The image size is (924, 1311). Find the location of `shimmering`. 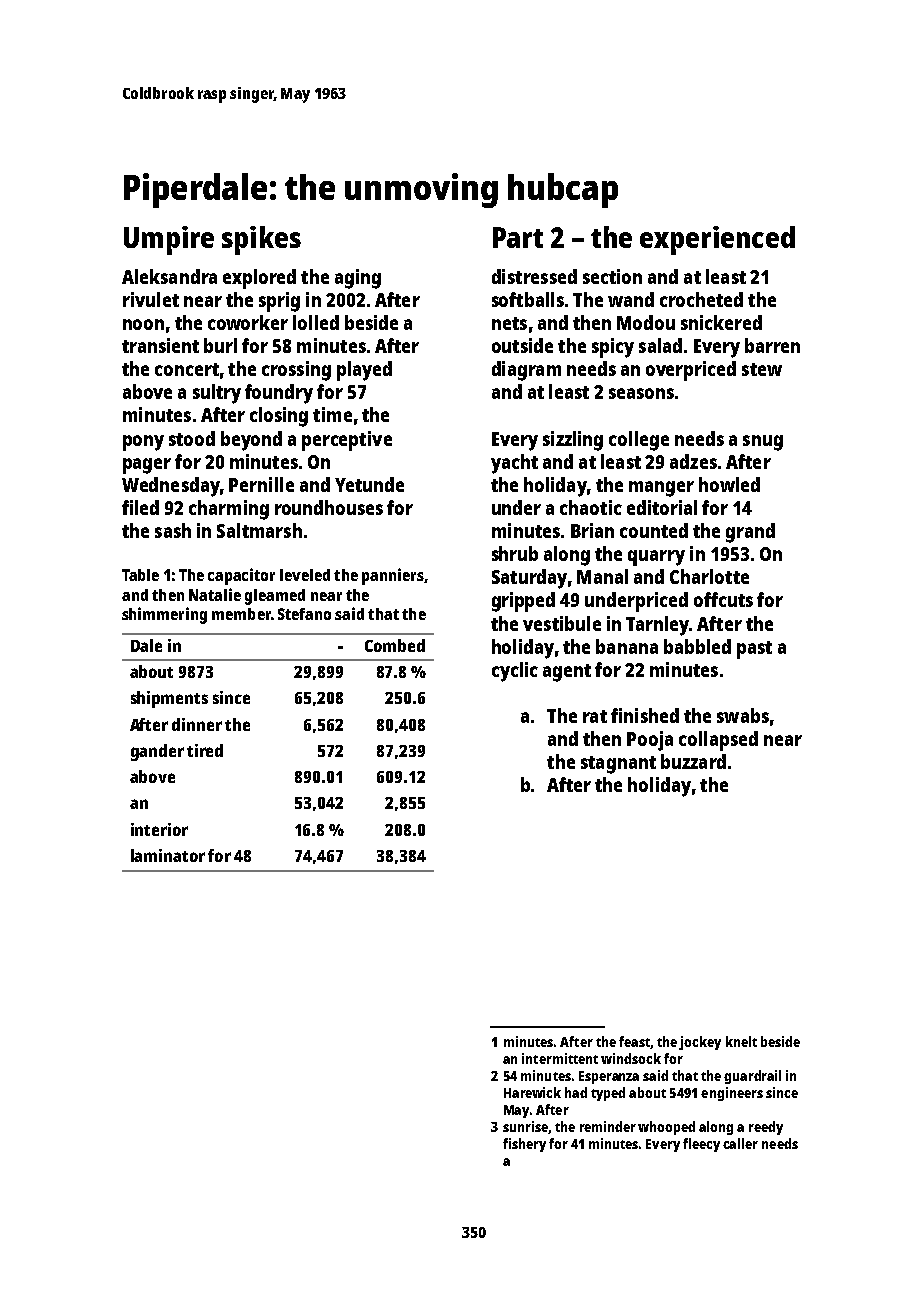

shimmering is located at coordinates (164, 615).
